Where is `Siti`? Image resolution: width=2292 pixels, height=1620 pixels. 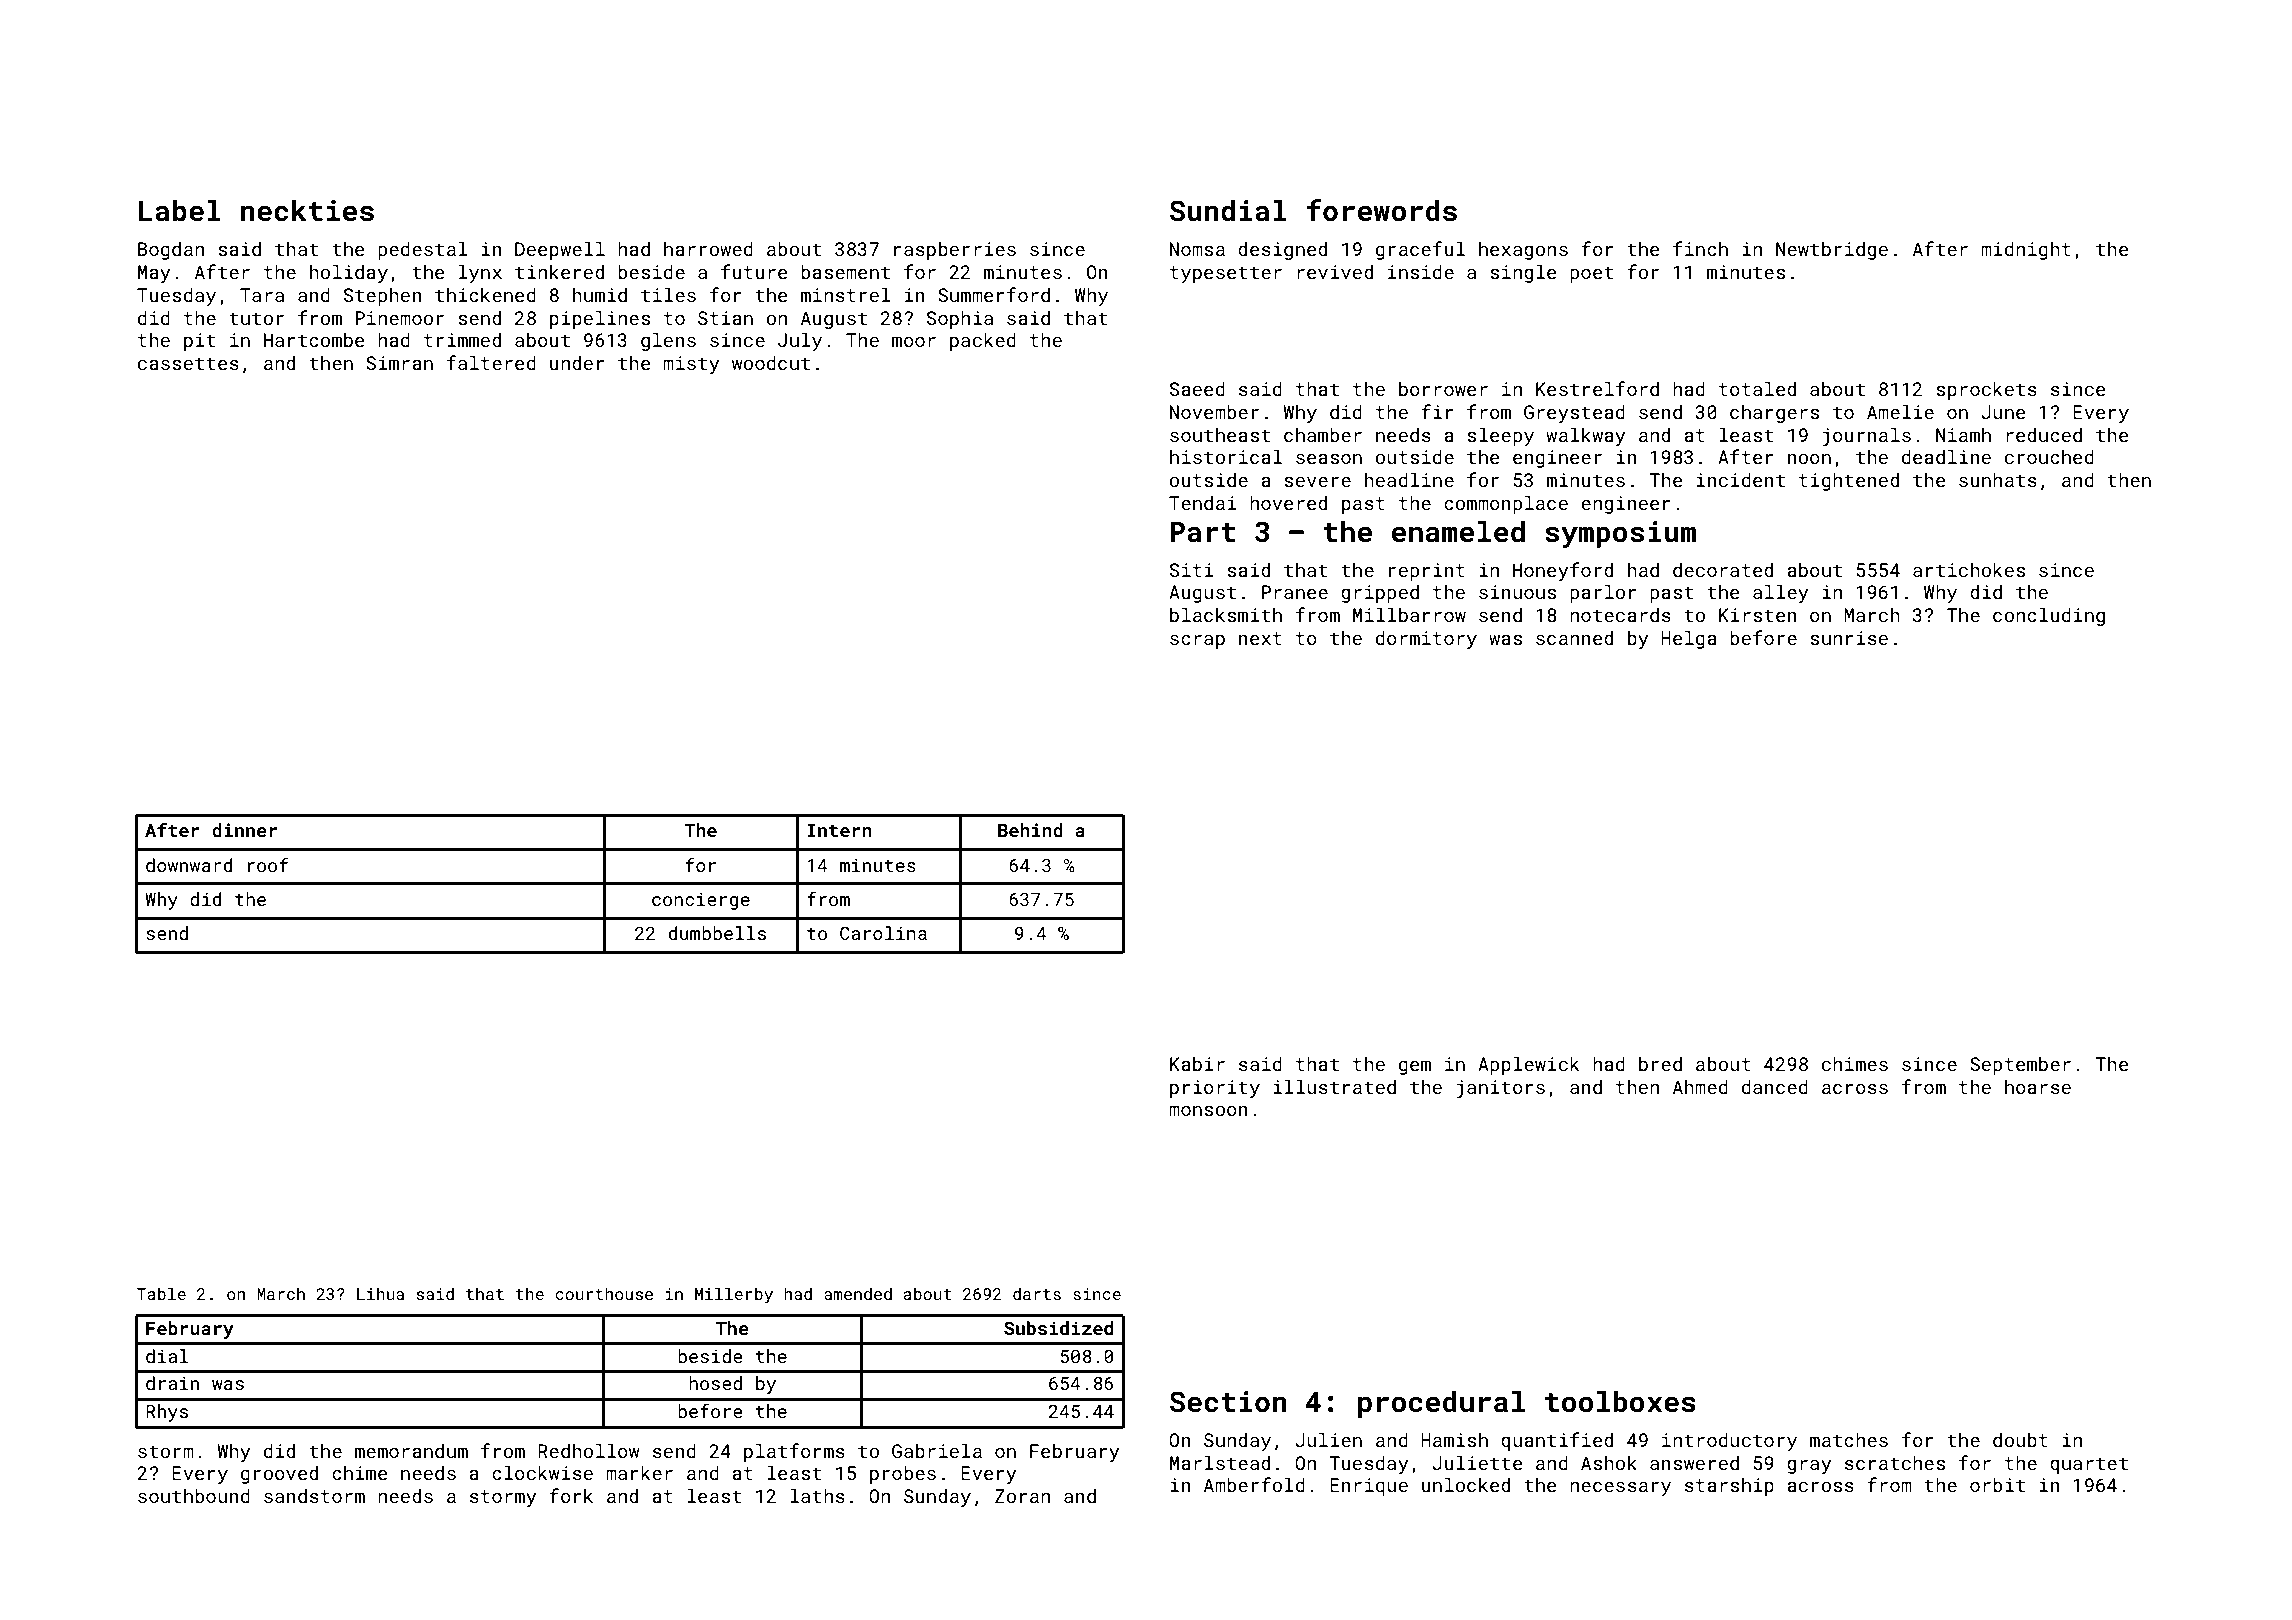 Siti is located at coordinates (1192, 570).
